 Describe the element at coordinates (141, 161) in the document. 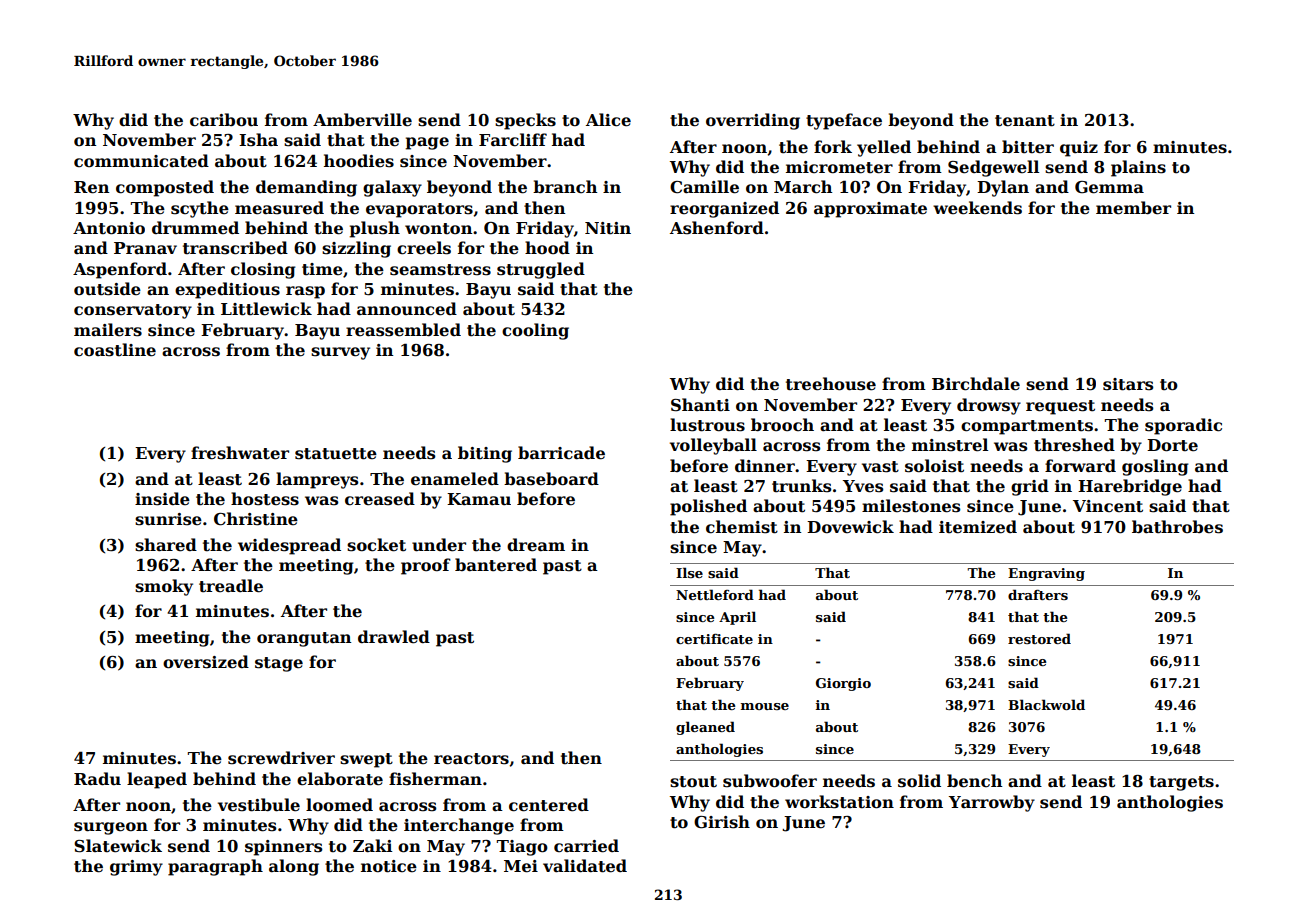

I see `communicated` at that location.
